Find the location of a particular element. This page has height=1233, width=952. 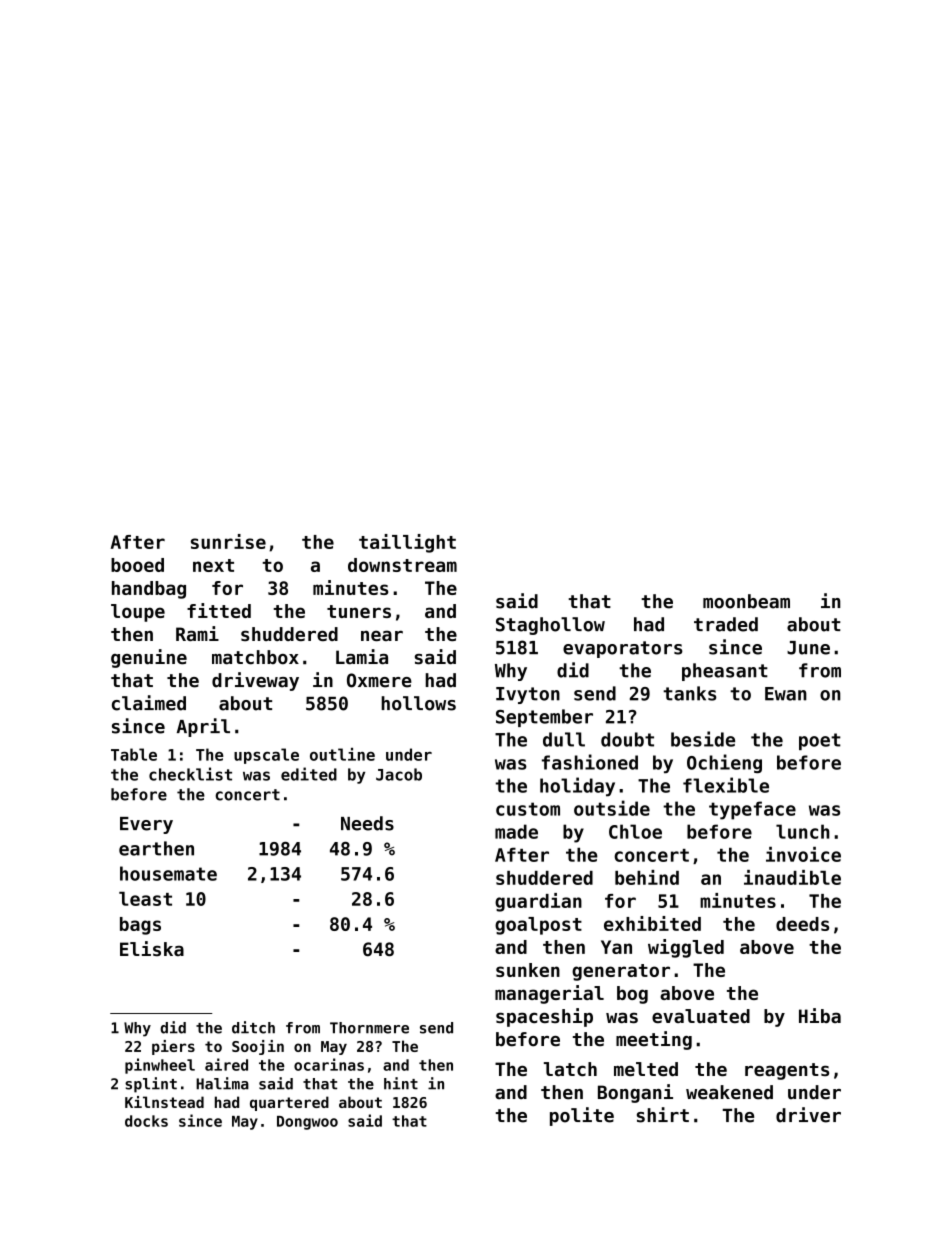

Needs is located at coordinates (367, 823).
